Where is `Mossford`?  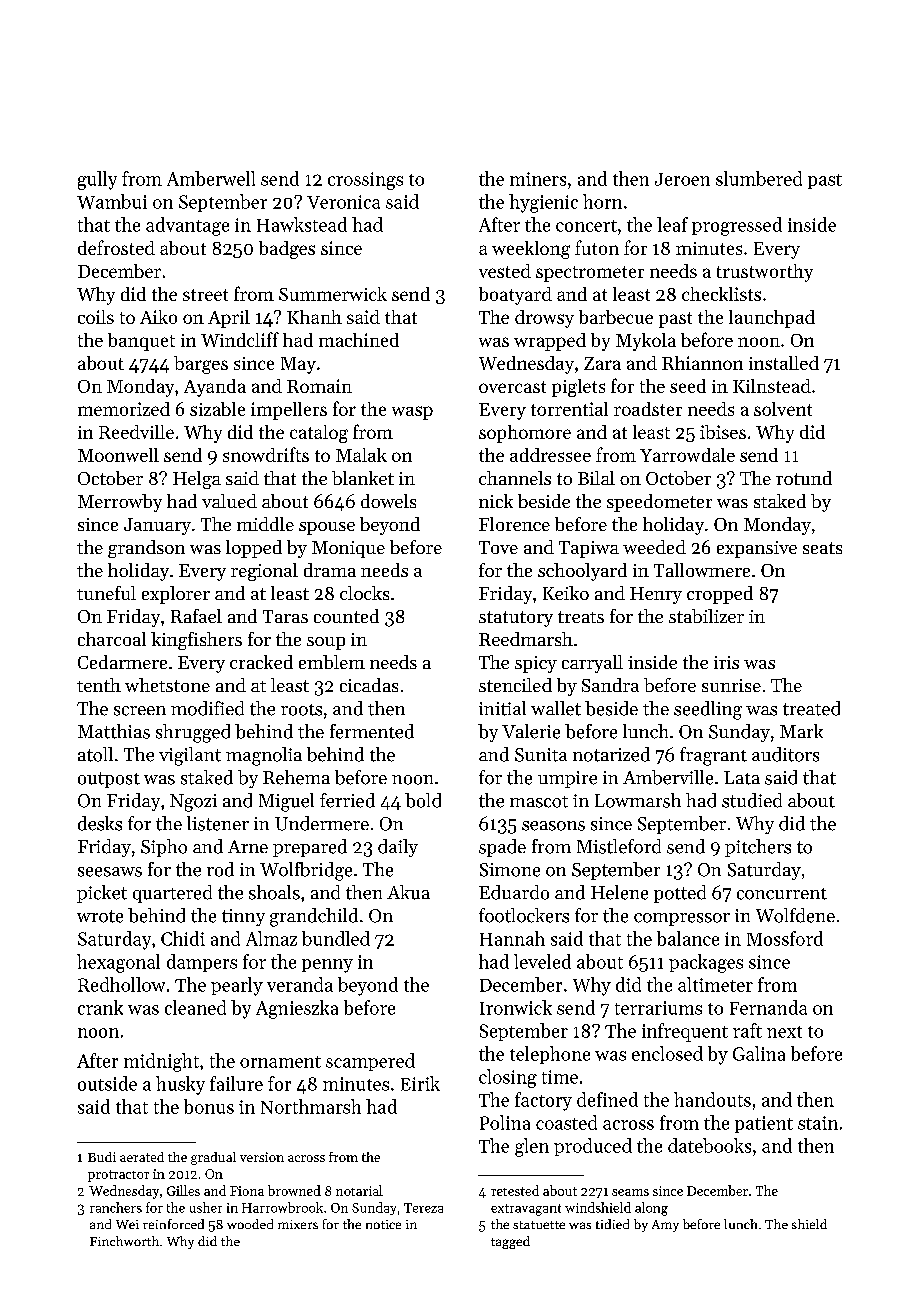
Mossford is located at coordinates (785, 938).
